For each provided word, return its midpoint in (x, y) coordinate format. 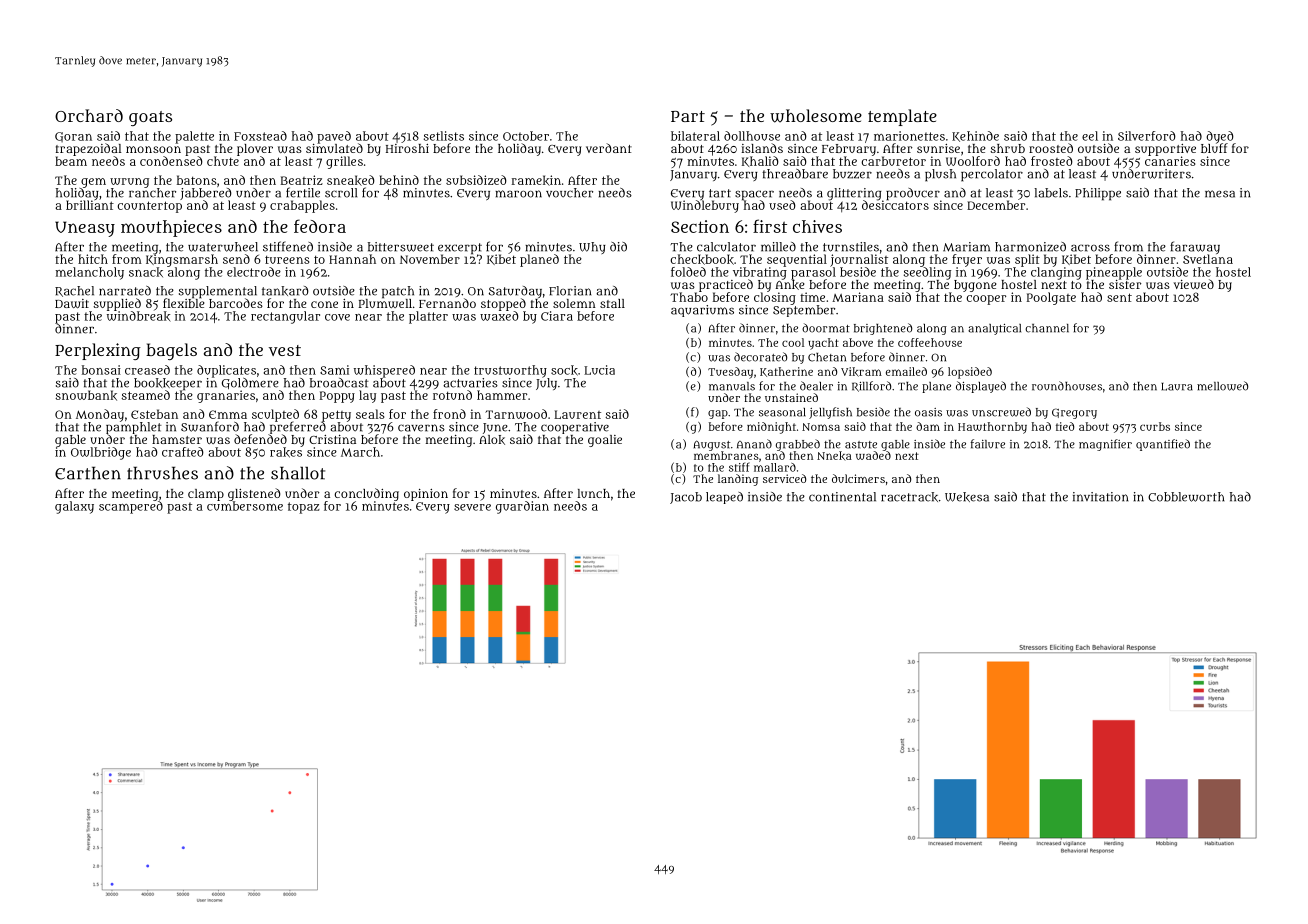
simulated (334, 148)
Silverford (1147, 136)
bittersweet (401, 247)
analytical (994, 329)
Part (688, 116)
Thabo (689, 297)
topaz (304, 508)
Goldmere (250, 383)
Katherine (786, 372)
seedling (927, 273)
